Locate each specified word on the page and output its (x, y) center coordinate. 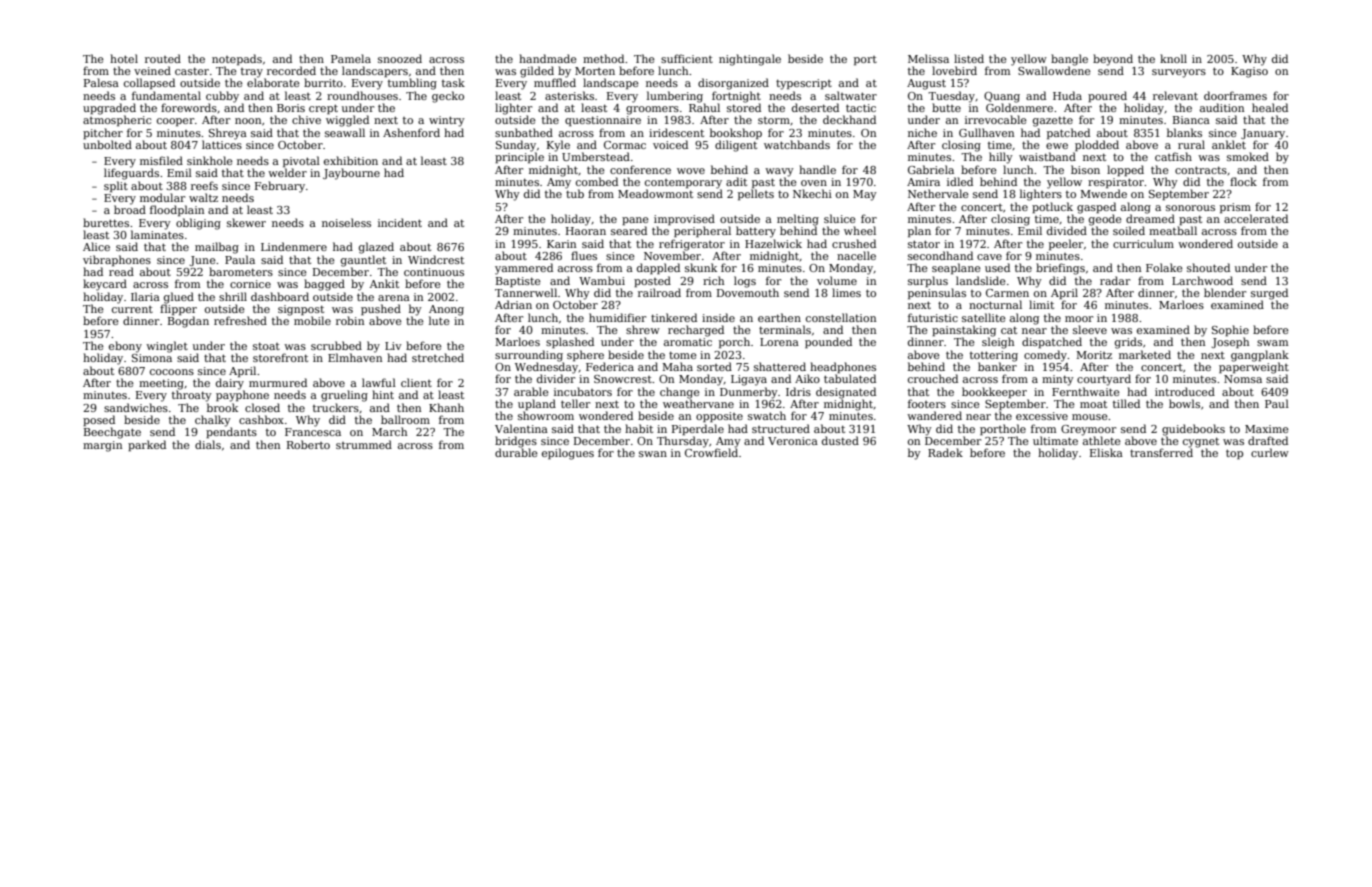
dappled (658, 269)
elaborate (273, 82)
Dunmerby (749, 393)
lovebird (954, 70)
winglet (167, 347)
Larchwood (1202, 280)
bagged (324, 285)
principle (519, 158)
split (116, 186)
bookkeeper (994, 393)
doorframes (1235, 95)
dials (208, 444)
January (1263, 134)
